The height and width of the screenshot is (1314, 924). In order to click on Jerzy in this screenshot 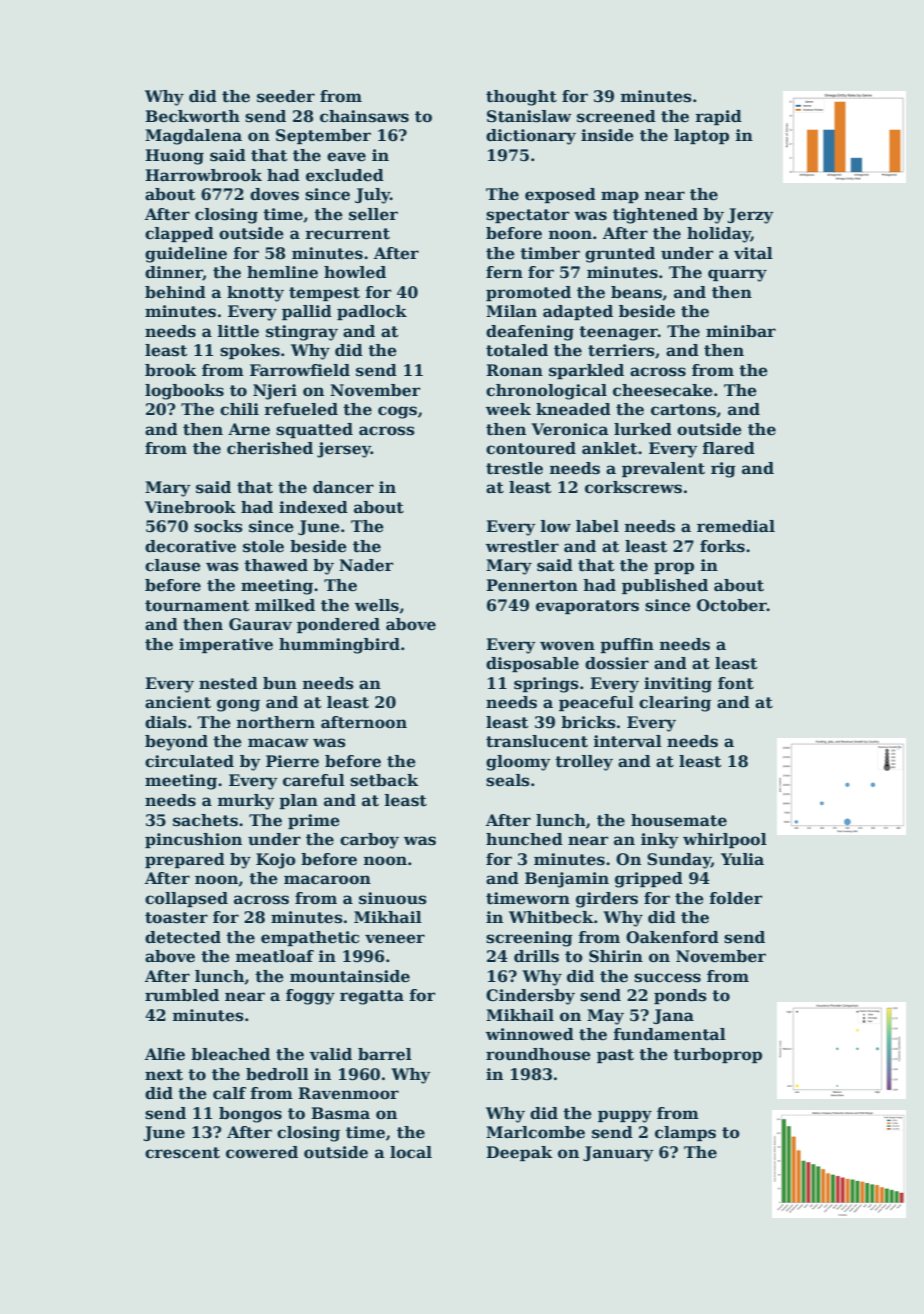, I will do `click(750, 216)`.
